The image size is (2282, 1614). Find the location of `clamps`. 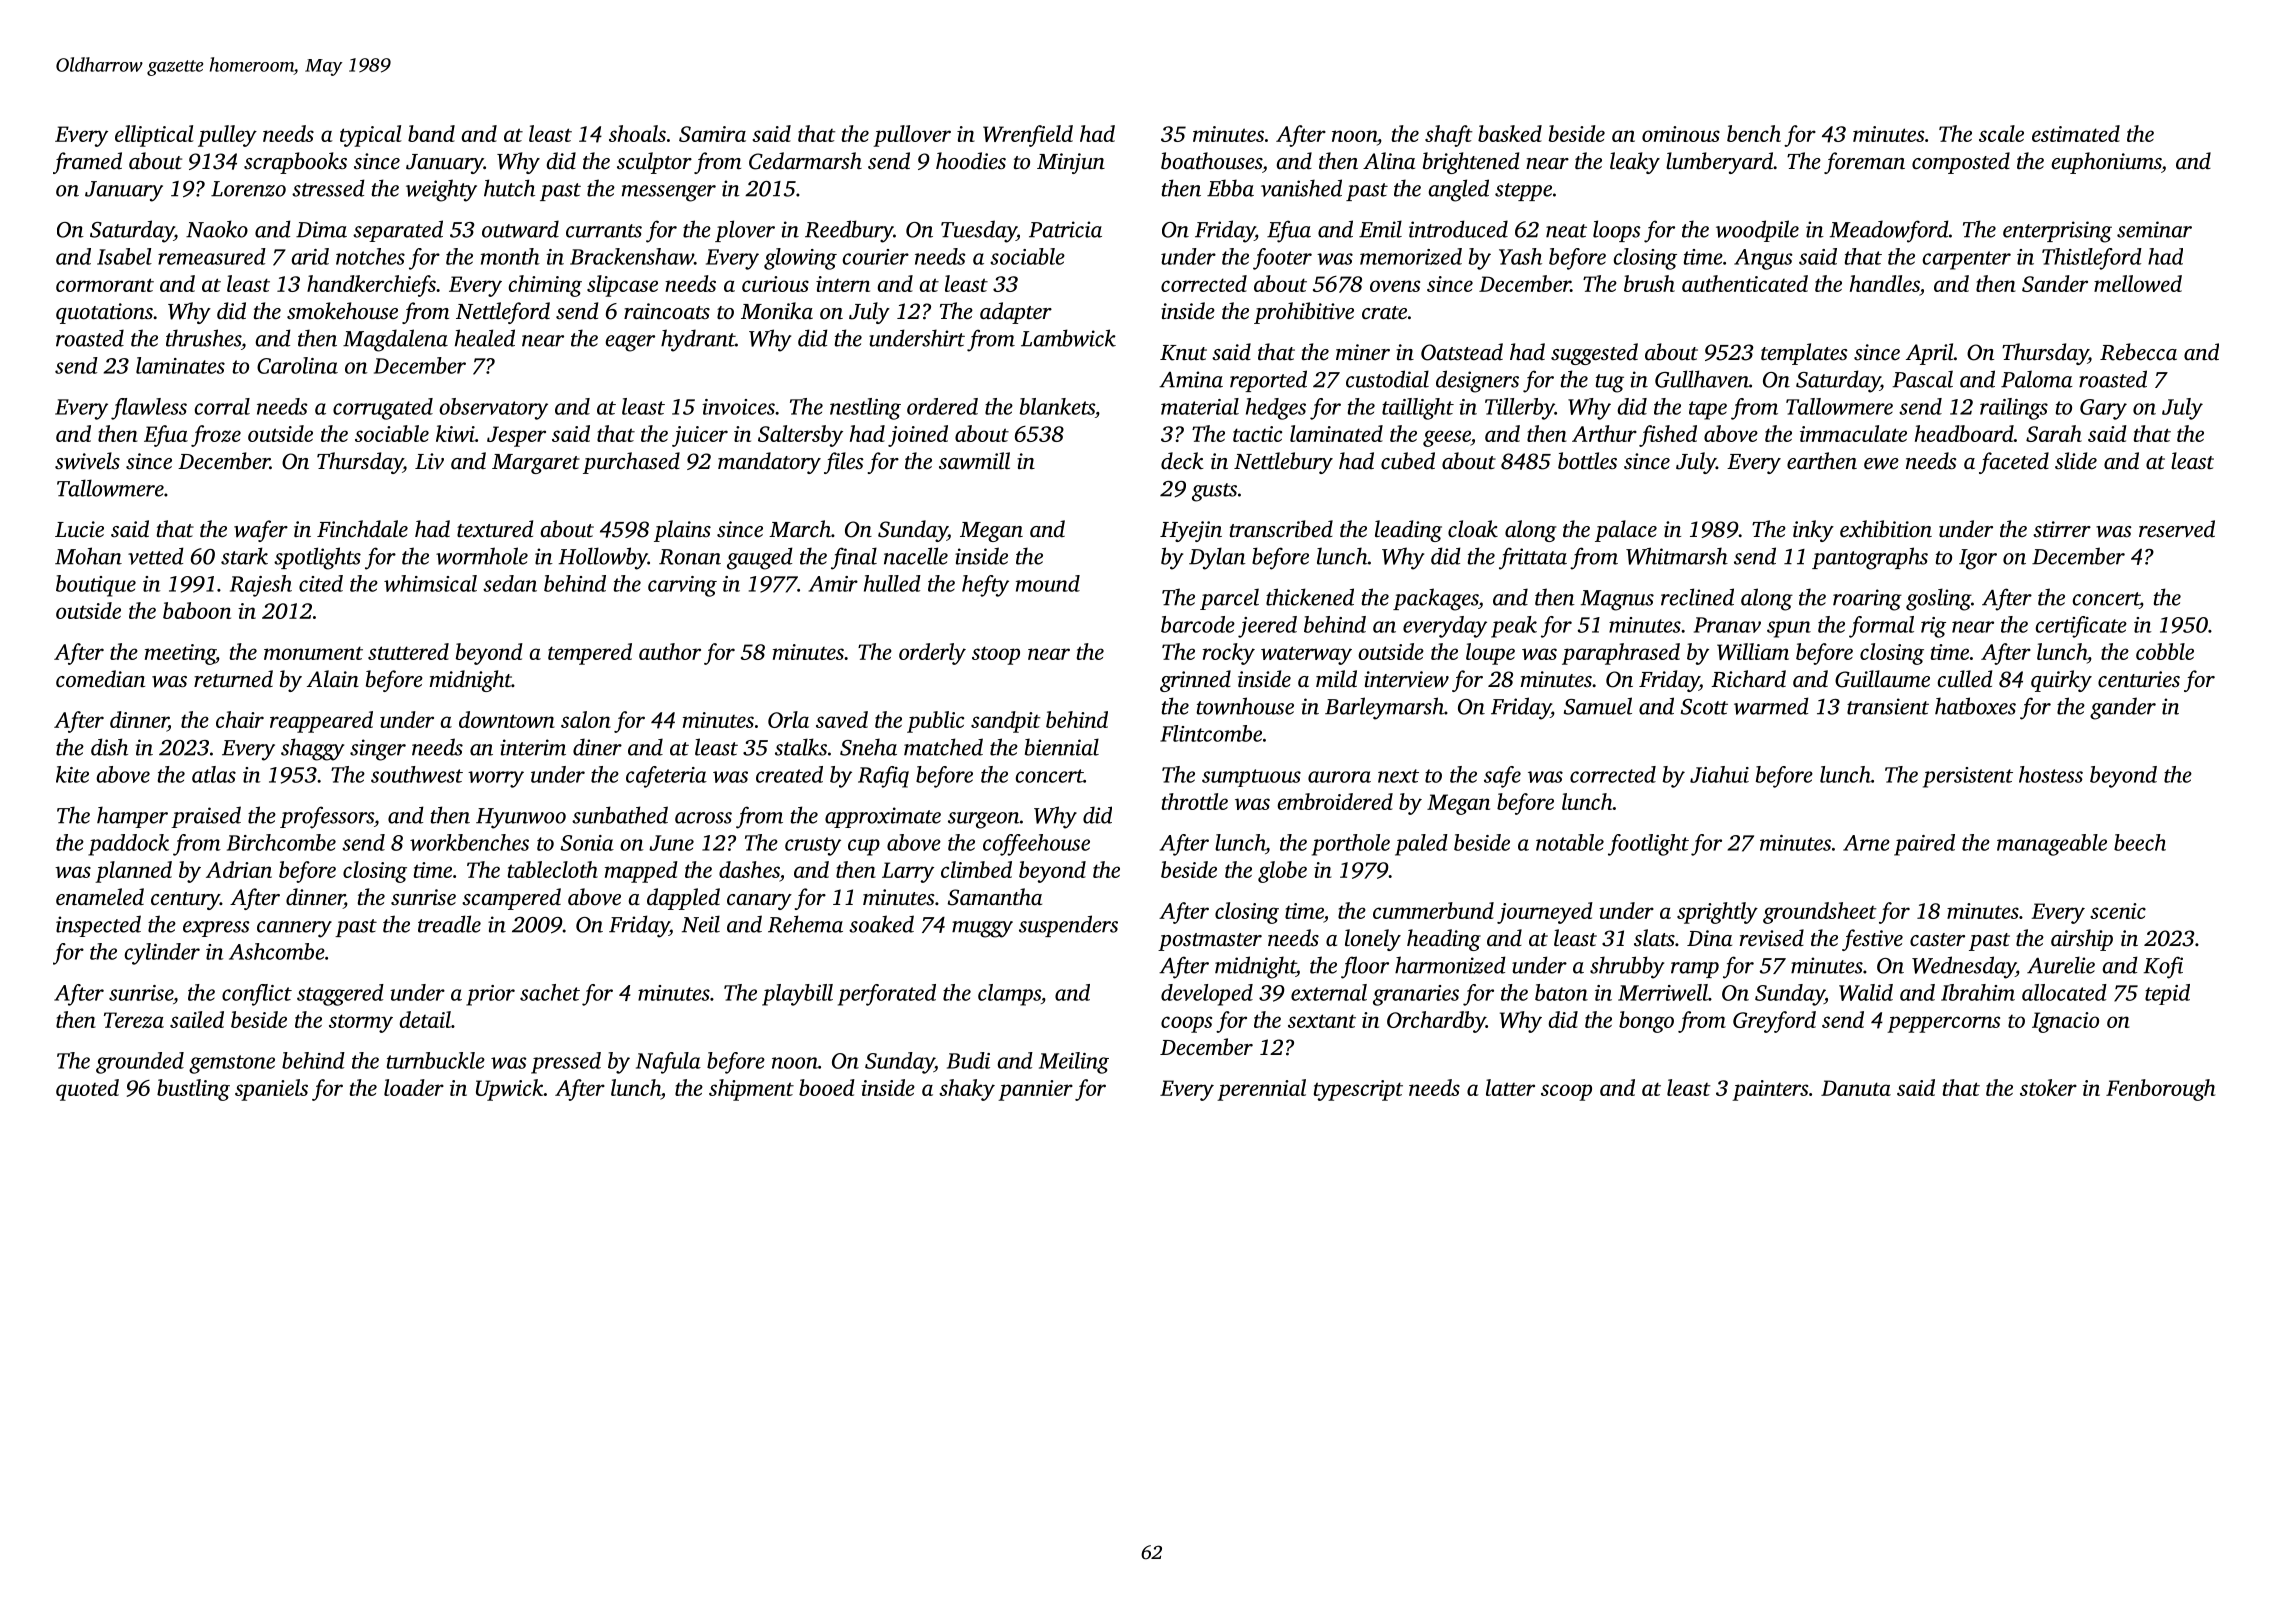

clamps is located at coordinates (1009, 995).
